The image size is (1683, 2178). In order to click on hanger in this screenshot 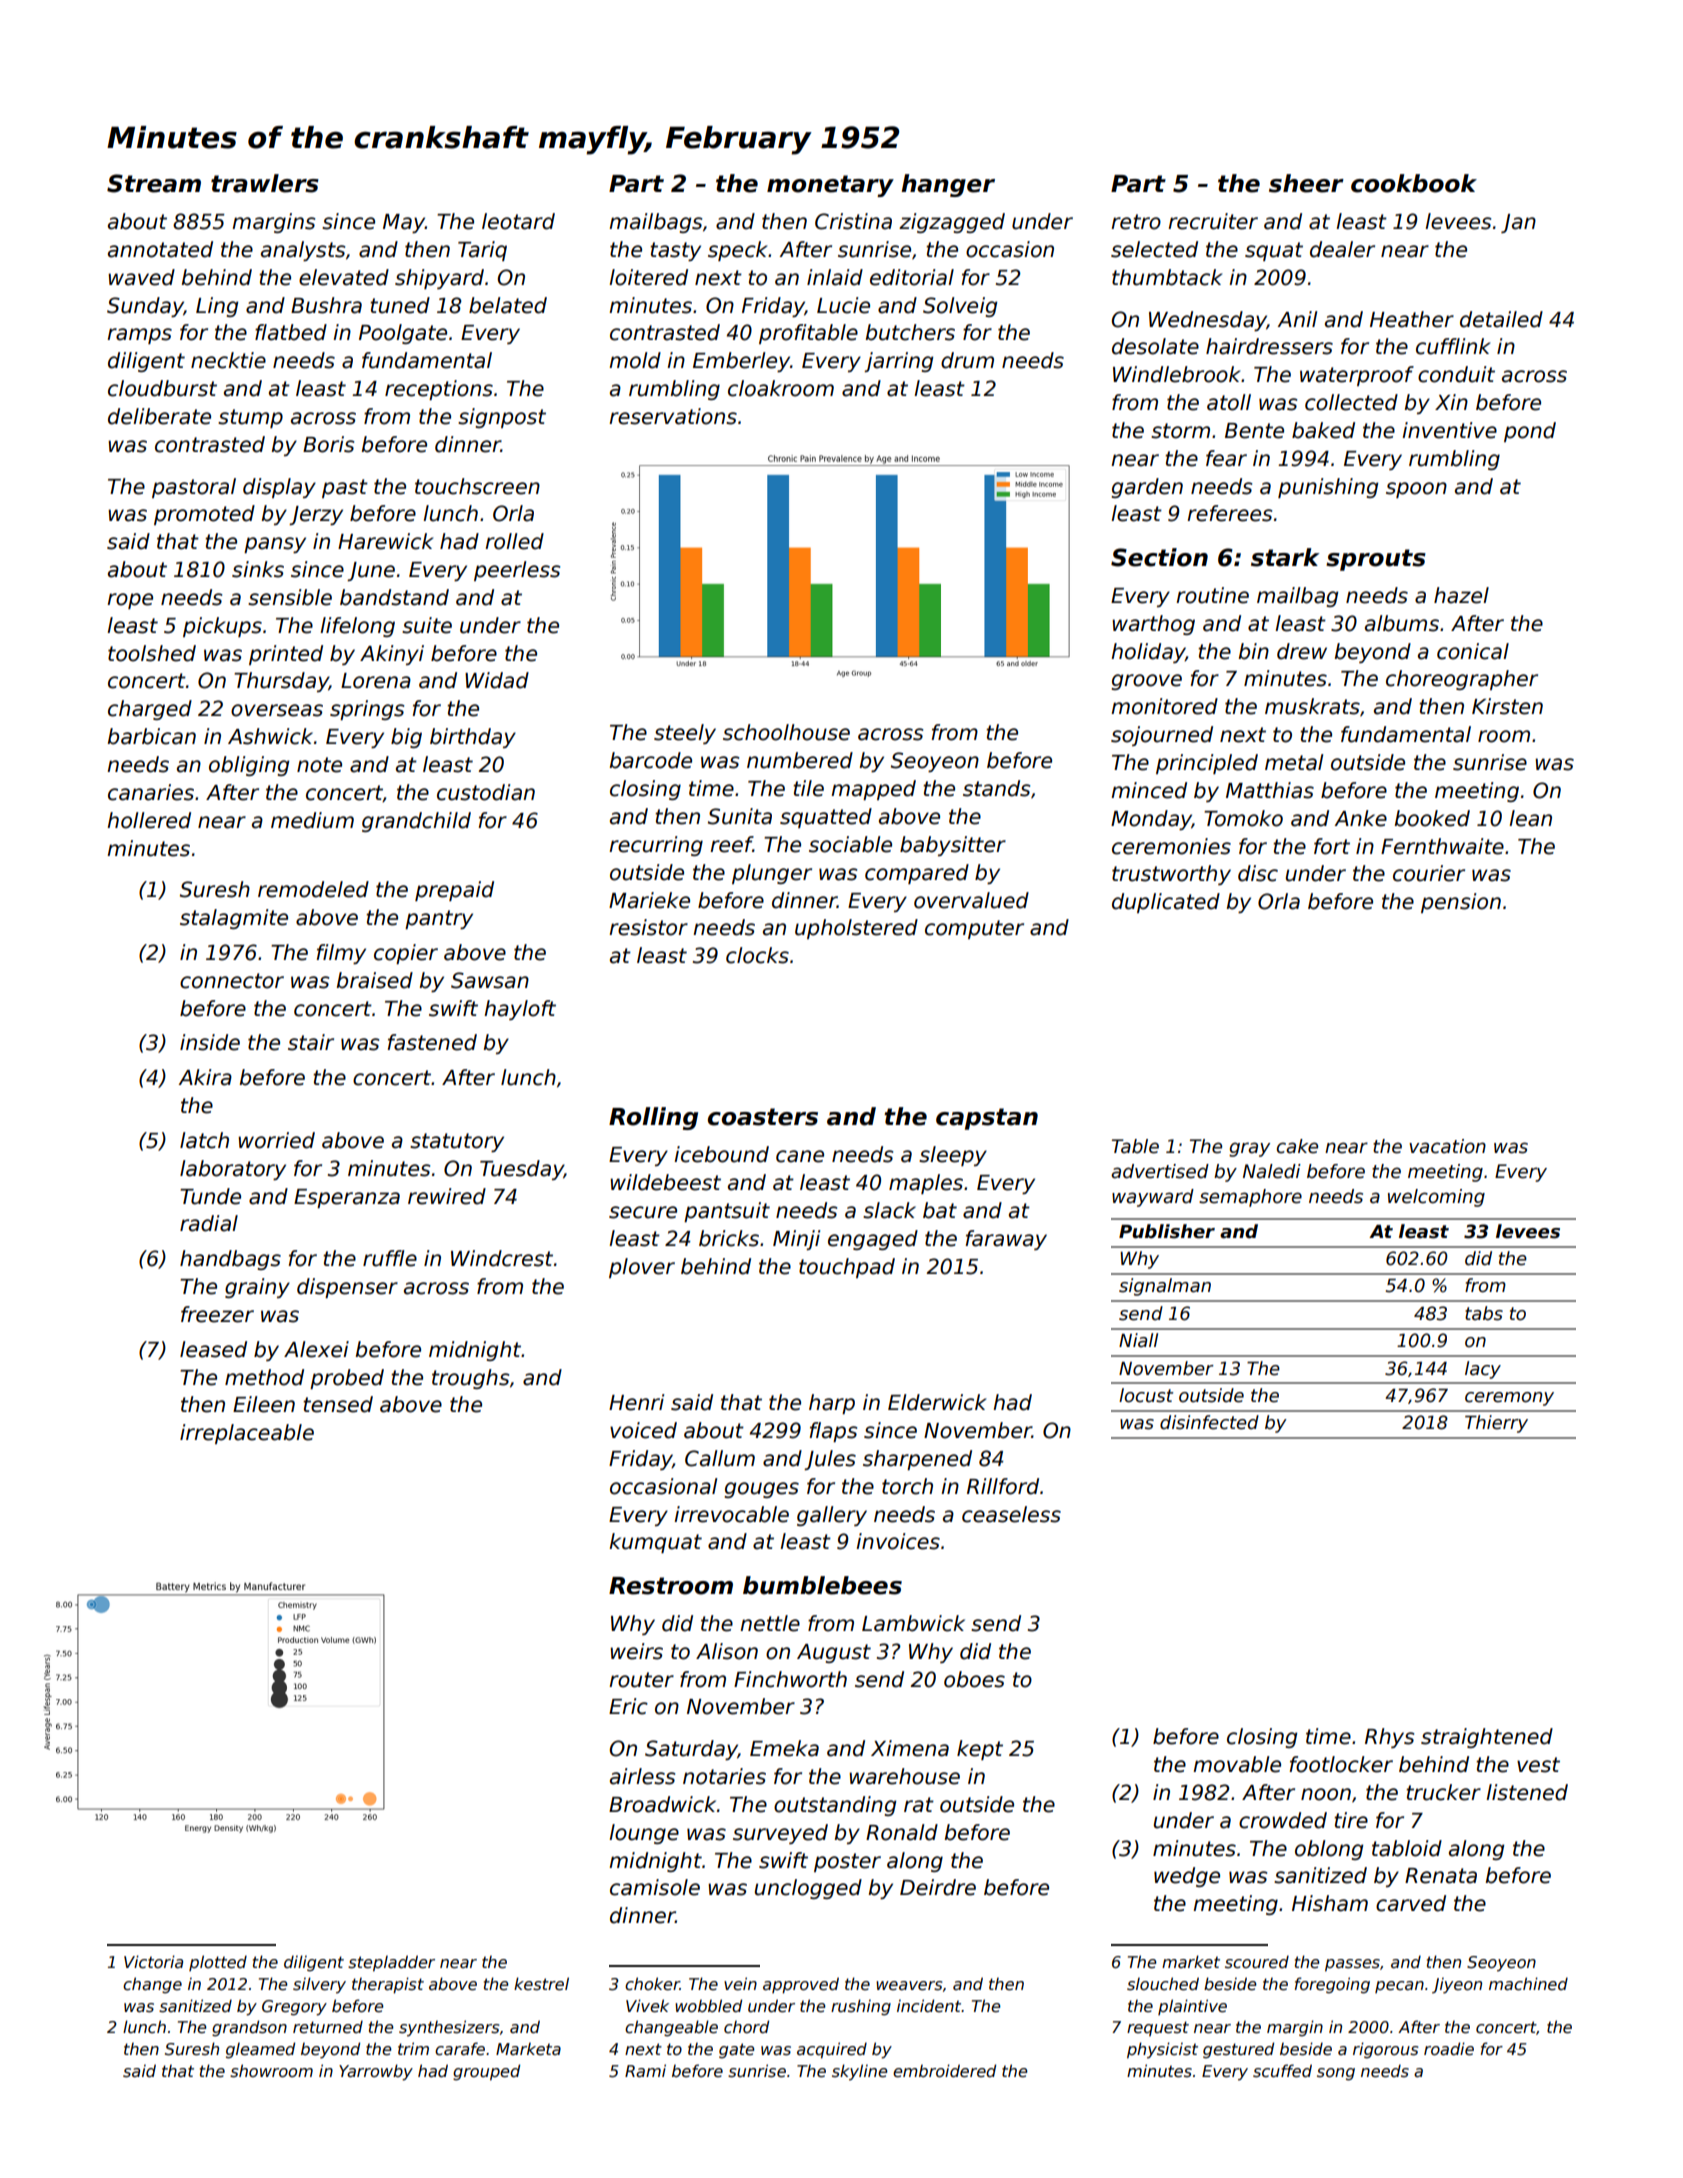, I will do `click(948, 185)`.
